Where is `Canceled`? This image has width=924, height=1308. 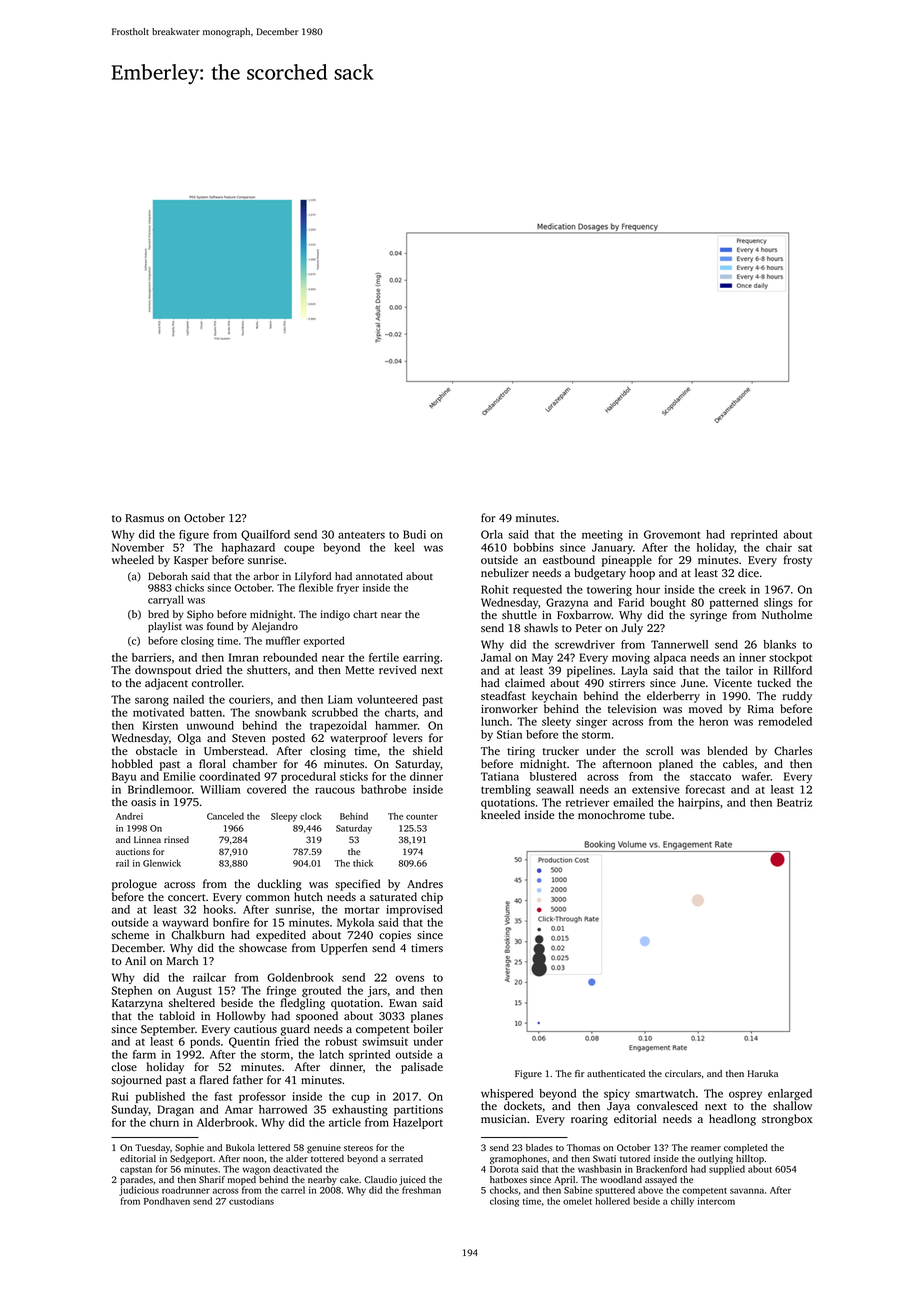
Canceled is located at coordinates (225, 816).
